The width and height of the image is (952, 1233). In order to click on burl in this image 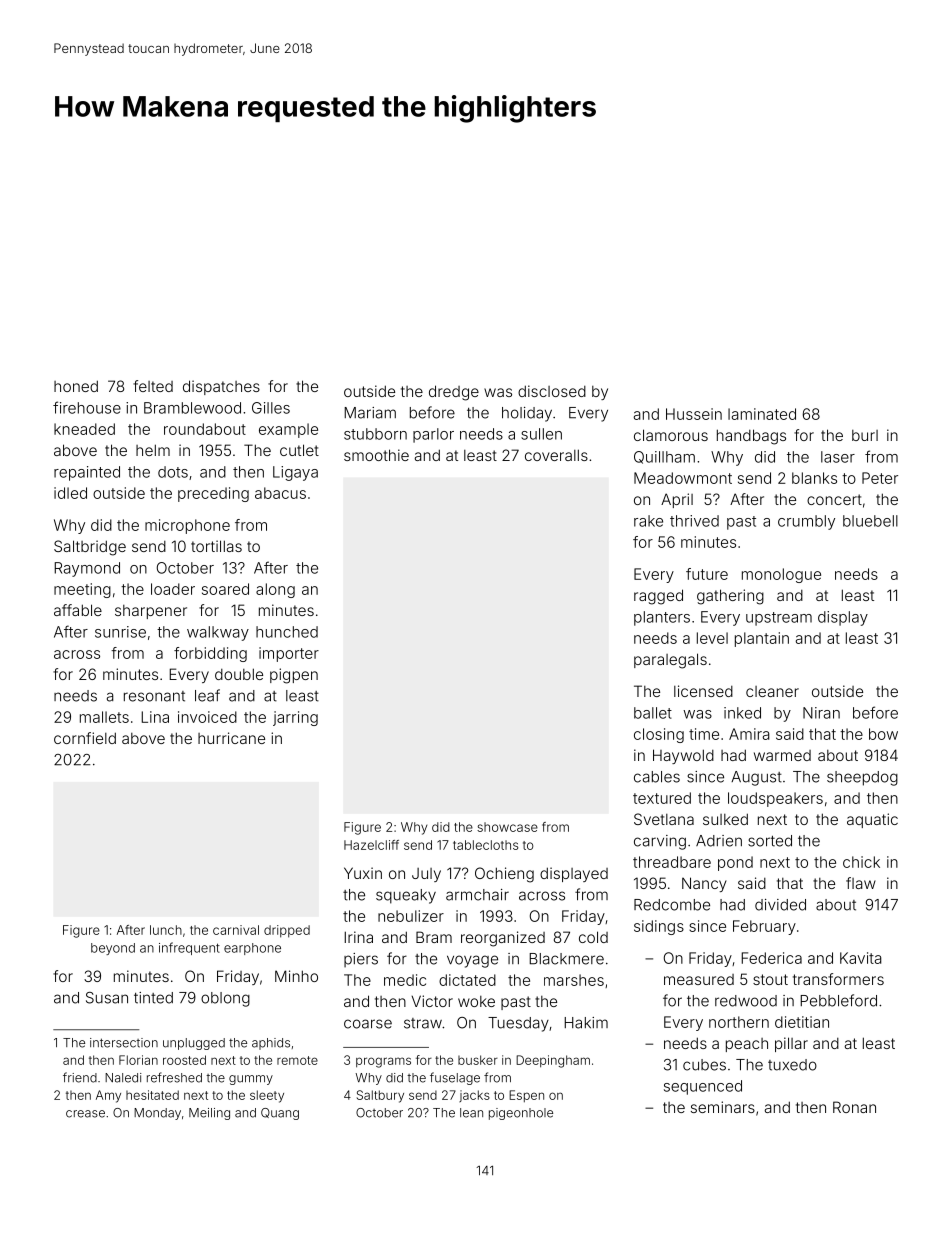, I will do `click(865, 435)`.
